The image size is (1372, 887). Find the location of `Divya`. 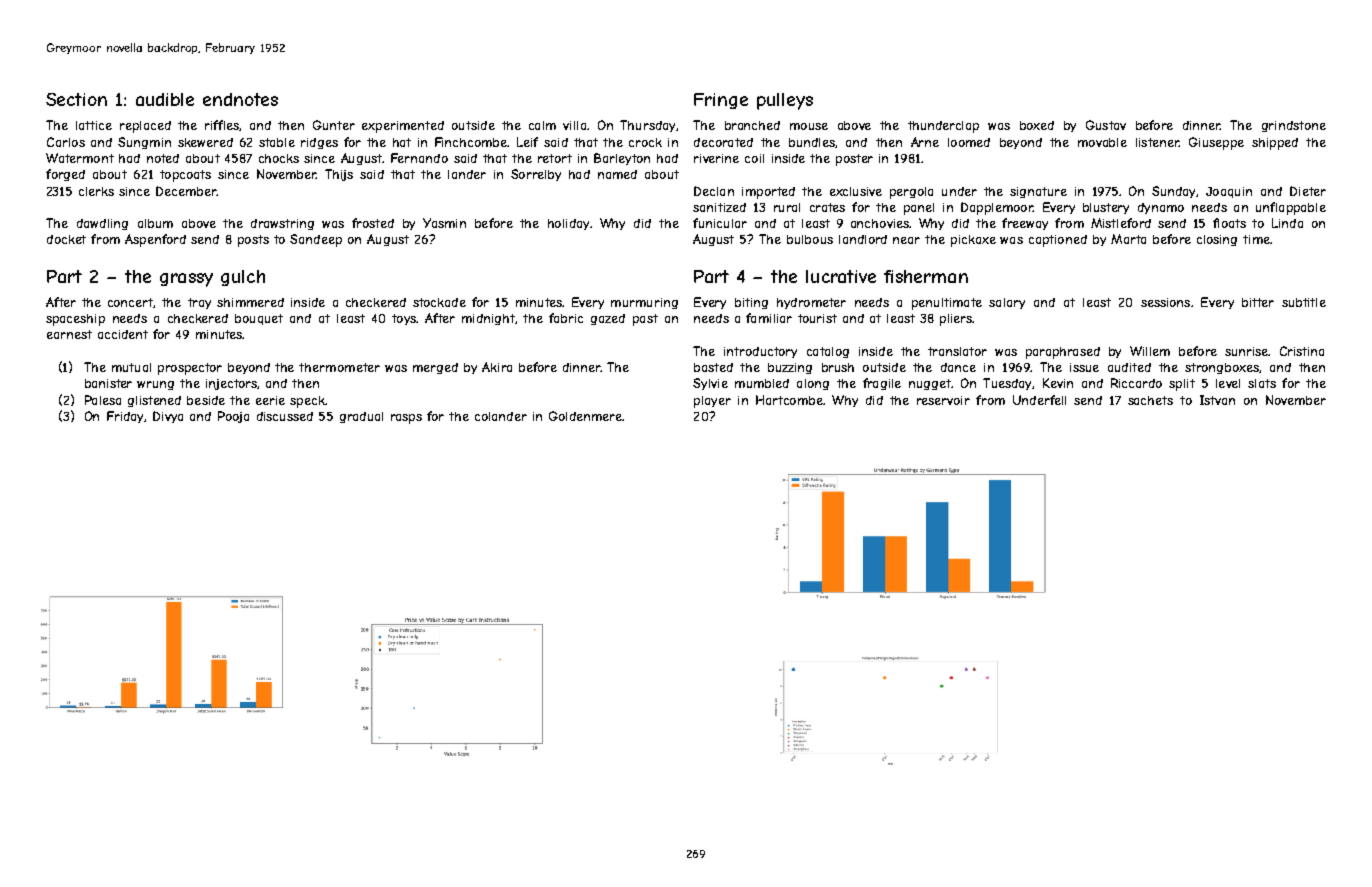

Divya is located at coordinates (168, 417).
